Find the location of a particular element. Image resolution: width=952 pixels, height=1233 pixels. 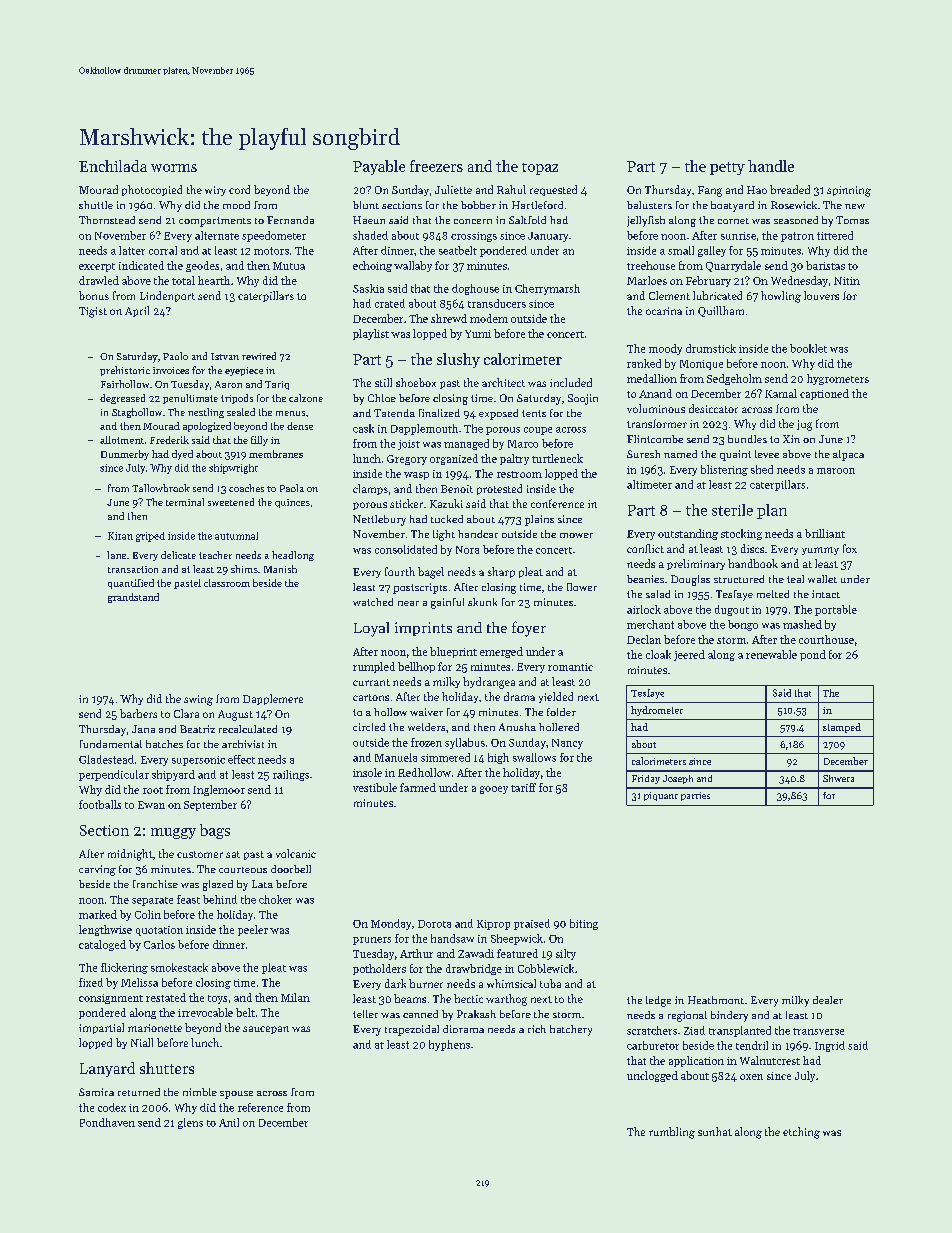

swallows is located at coordinates (534, 757).
